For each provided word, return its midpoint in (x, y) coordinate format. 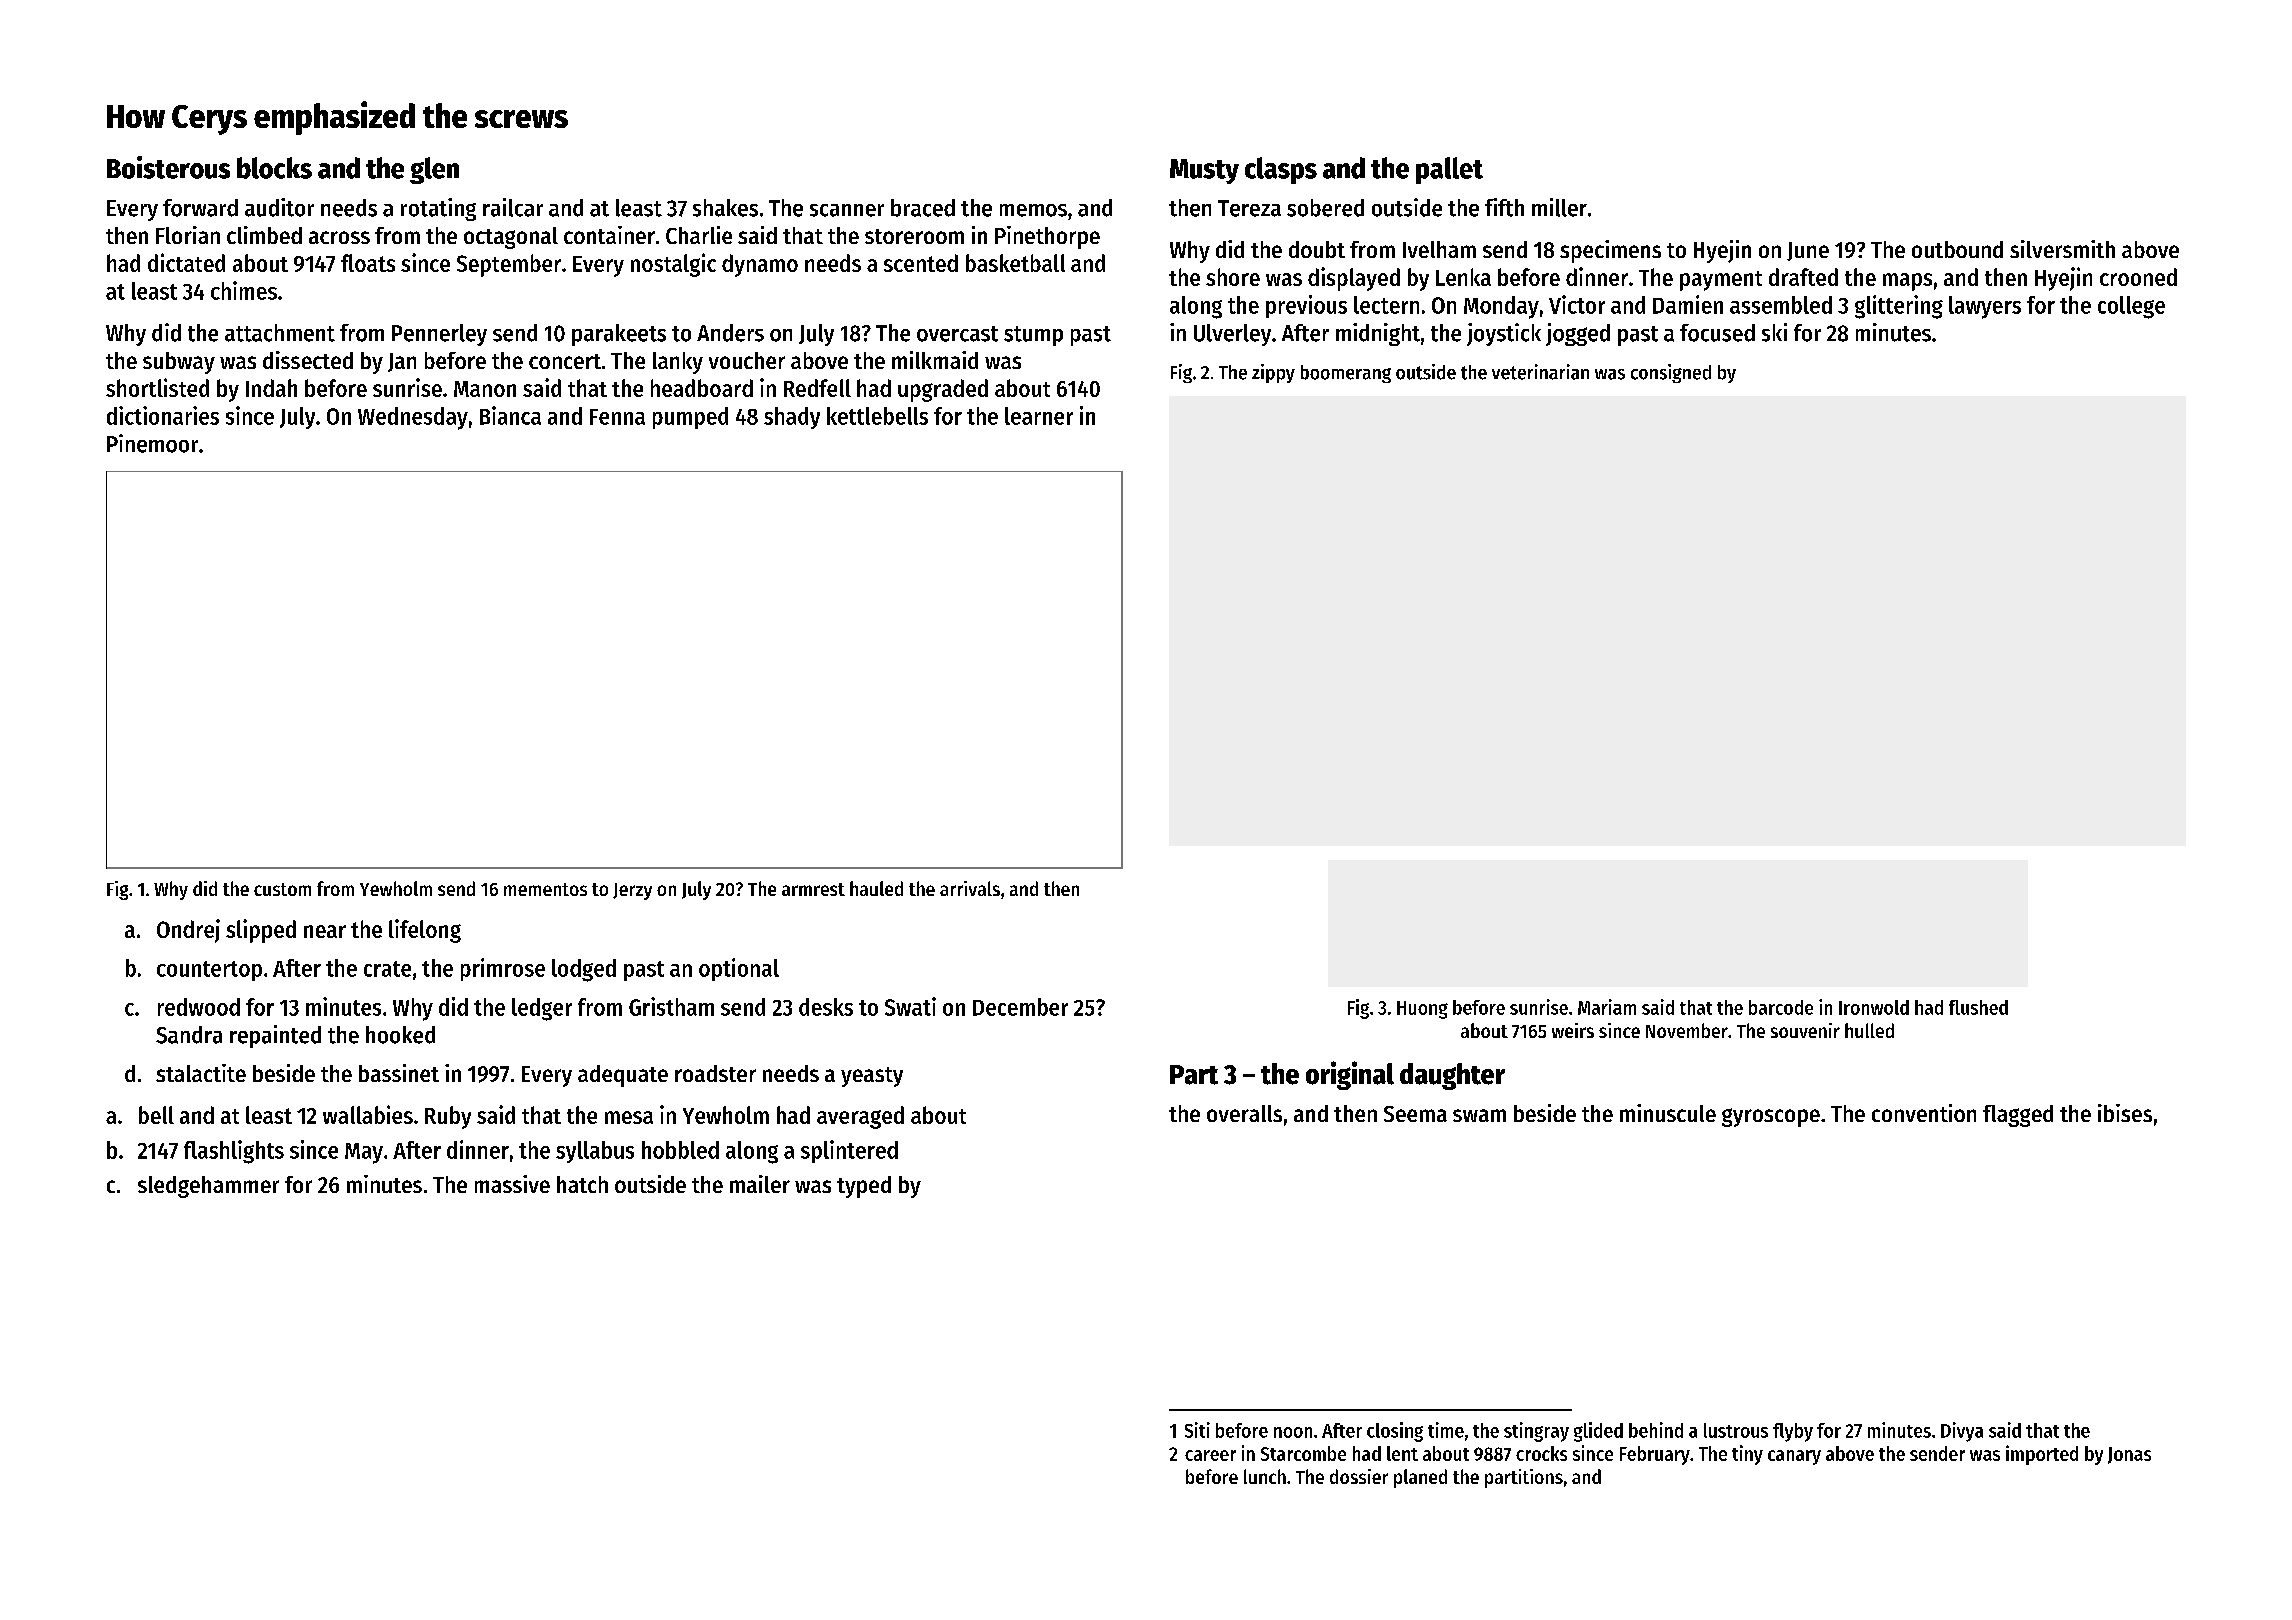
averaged (860, 1117)
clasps (1281, 170)
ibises (2125, 1113)
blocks (274, 168)
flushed (1978, 1007)
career (1210, 1455)
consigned (1671, 373)
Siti (1197, 1430)
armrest (813, 889)
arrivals (970, 888)
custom (282, 889)
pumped (690, 418)
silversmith (2062, 249)
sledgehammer (208, 1187)
